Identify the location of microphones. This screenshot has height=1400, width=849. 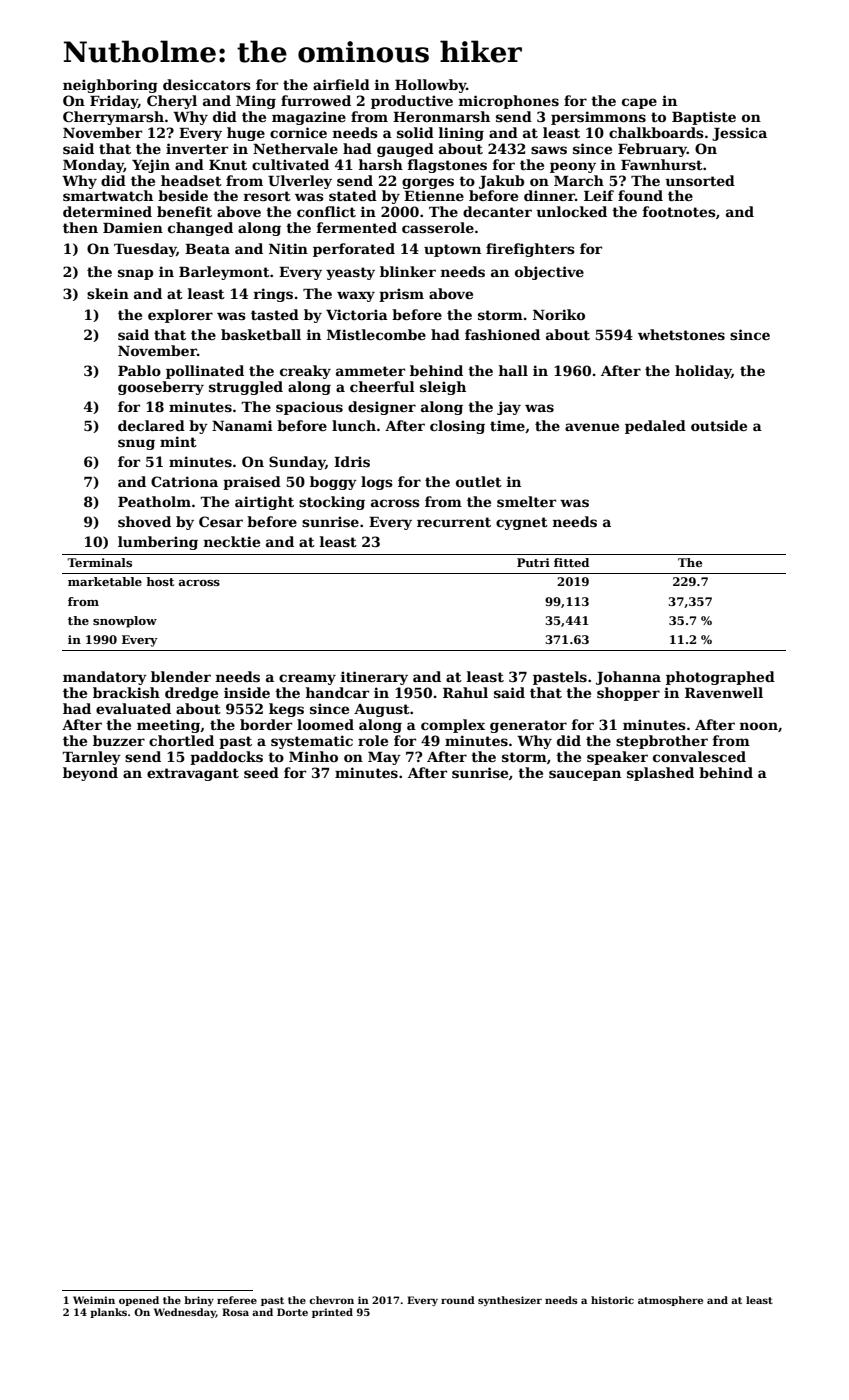
(509, 102).
